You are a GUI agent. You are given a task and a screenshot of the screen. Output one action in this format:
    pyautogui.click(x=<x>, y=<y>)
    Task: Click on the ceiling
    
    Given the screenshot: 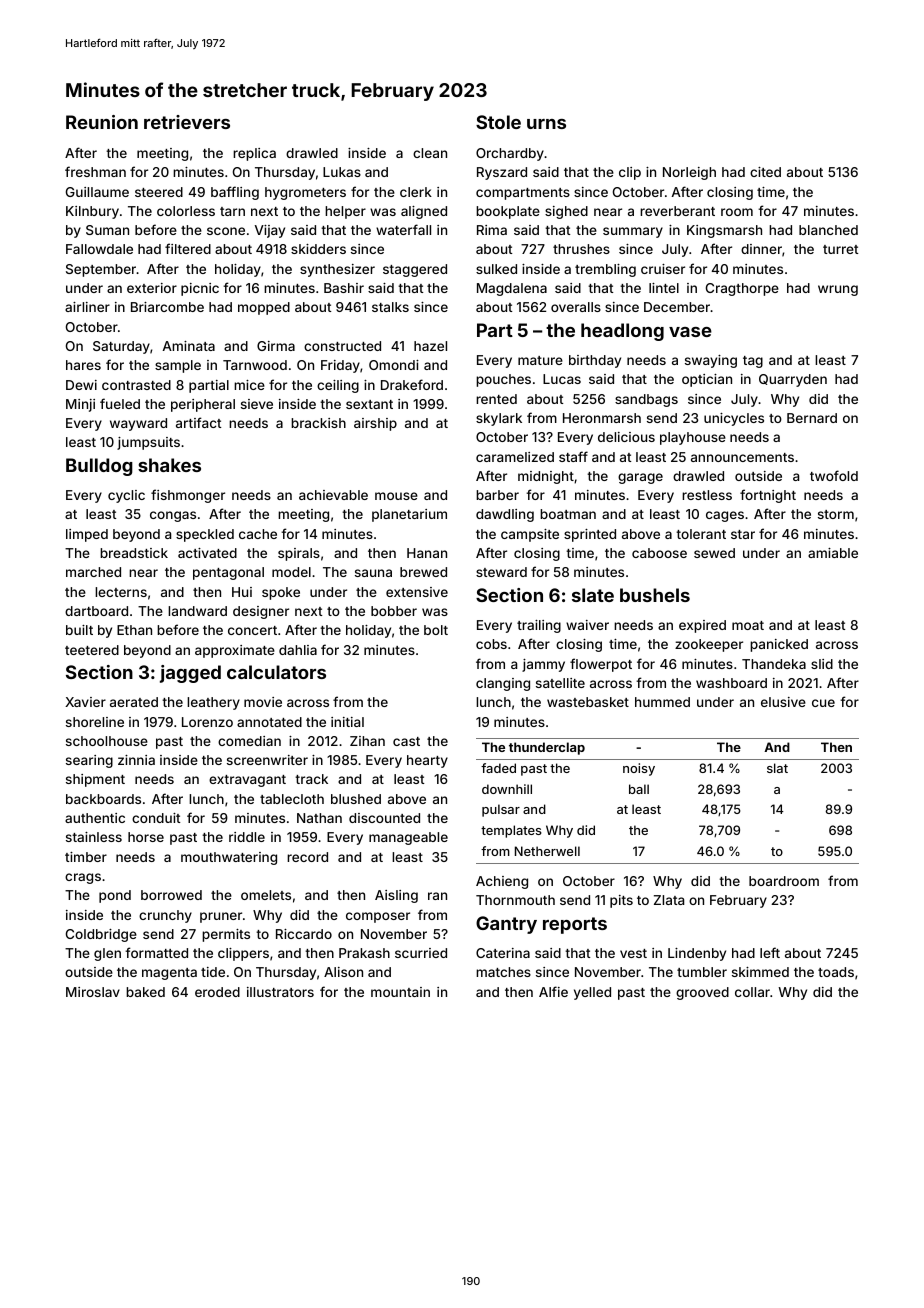 What is the action you would take?
    pyautogui.click(x=338, y=386)
